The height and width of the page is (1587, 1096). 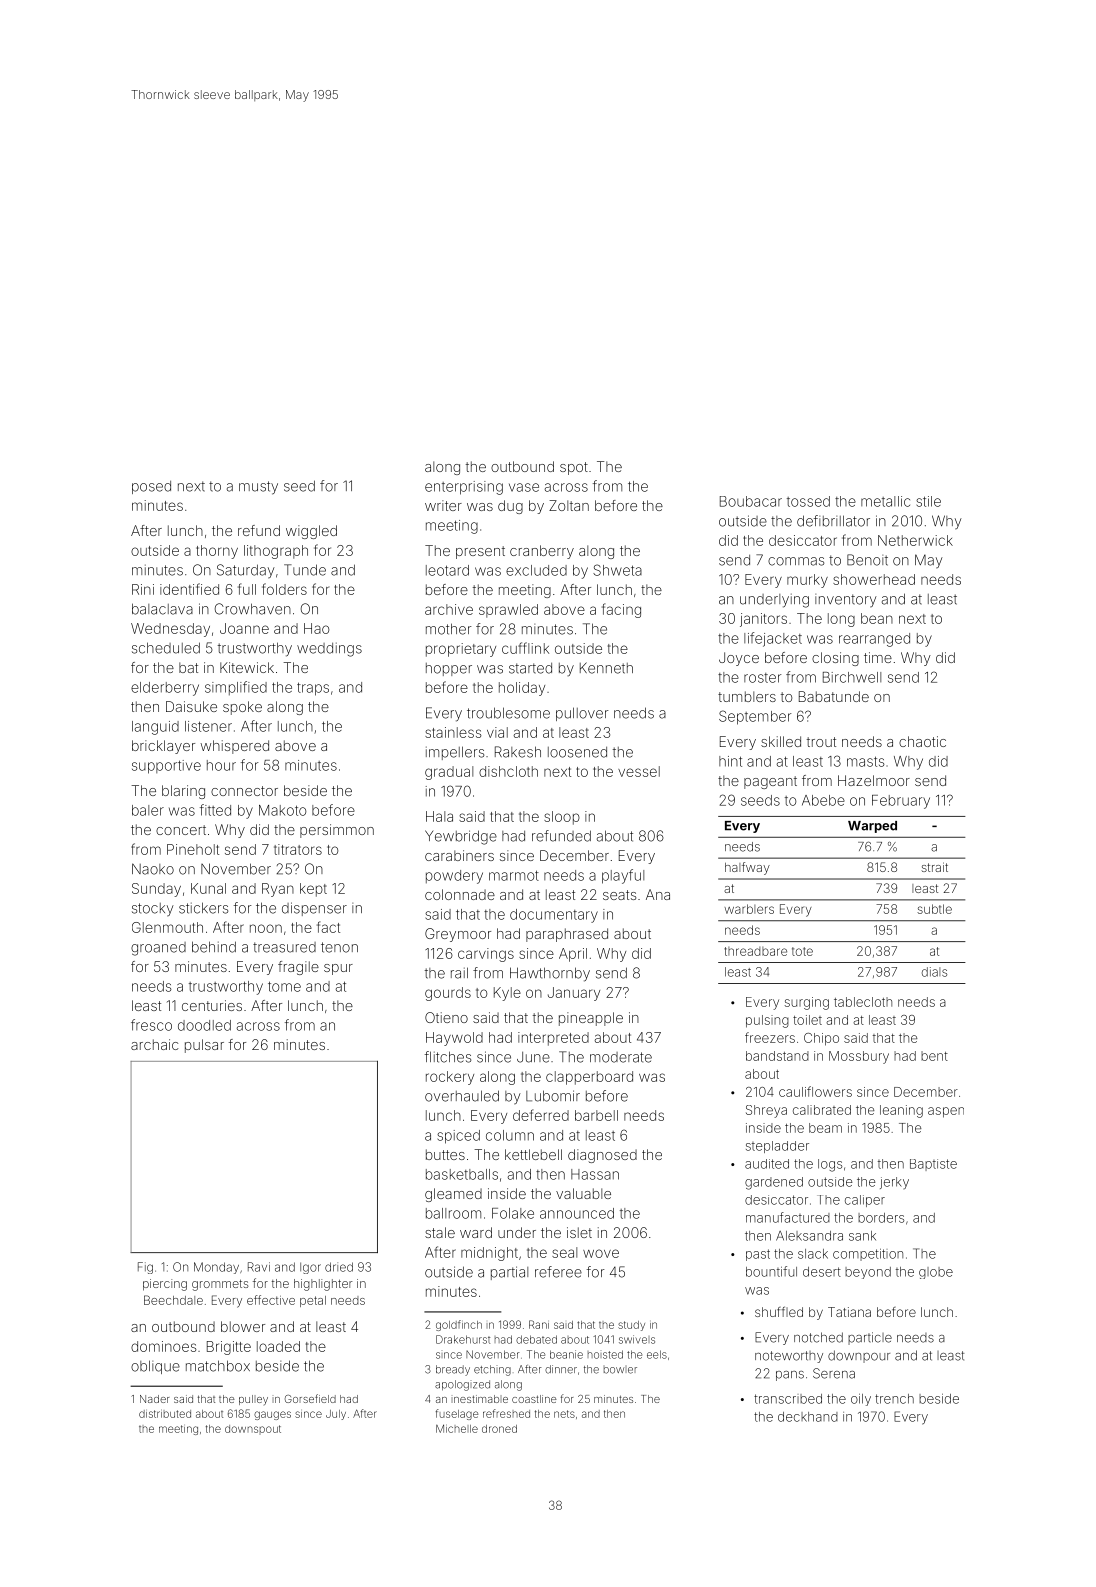 I want to click on deckhand, so click(x=808, y=1417).
